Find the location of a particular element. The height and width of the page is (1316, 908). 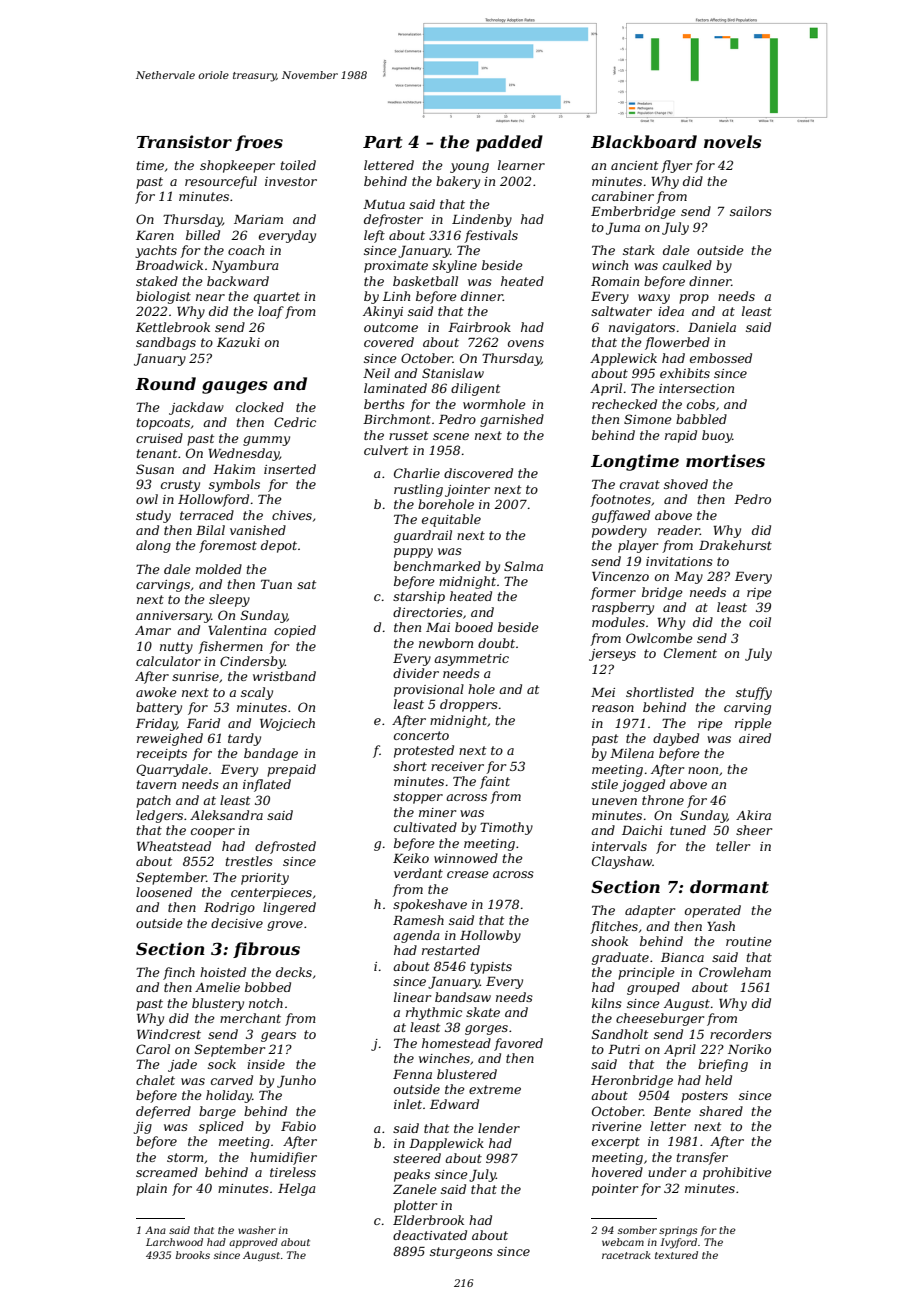

sturgeons is located at coordinates (461, 1253).
